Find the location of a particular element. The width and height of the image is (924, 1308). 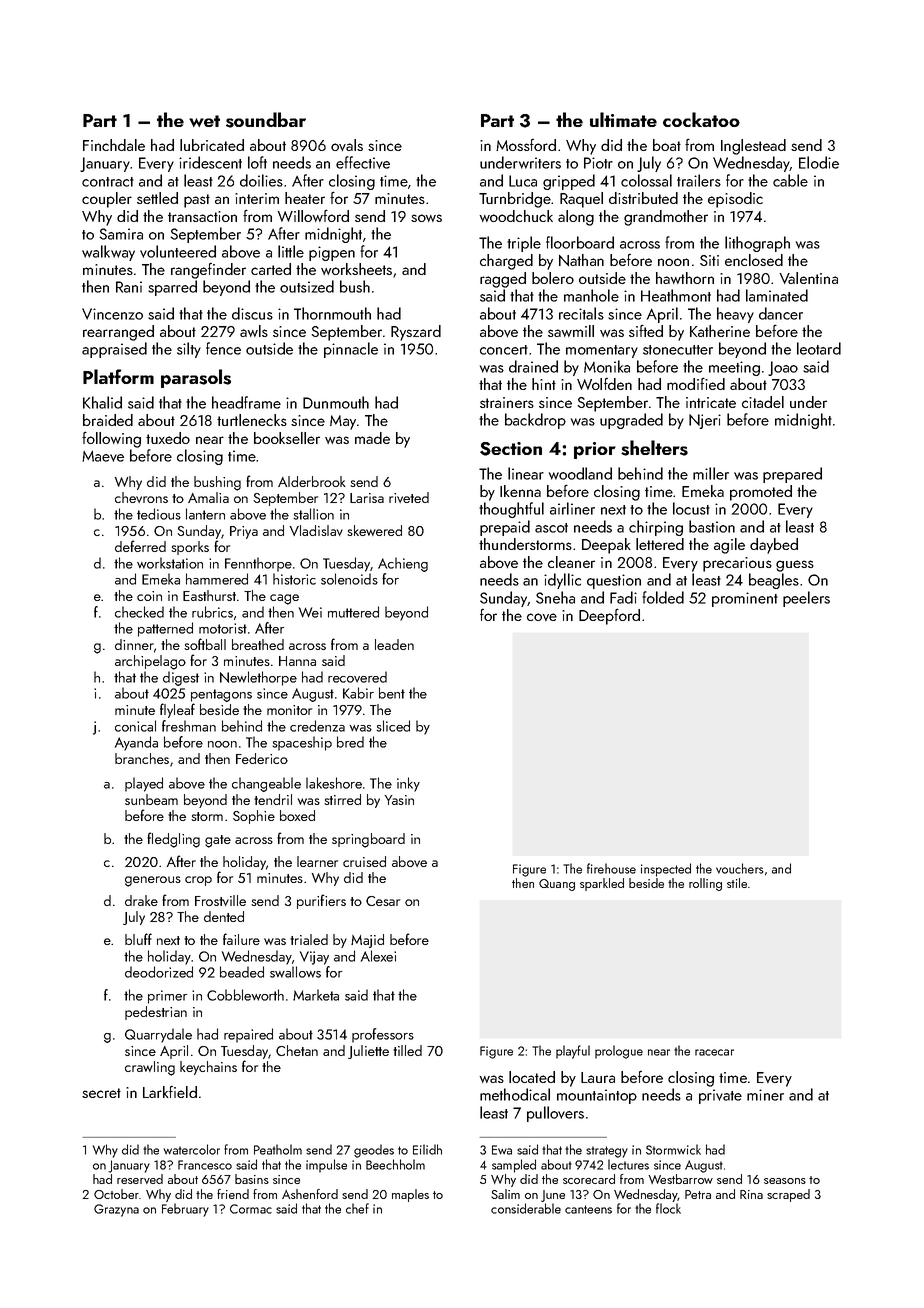

cable is located at coordinates (790, 180).
